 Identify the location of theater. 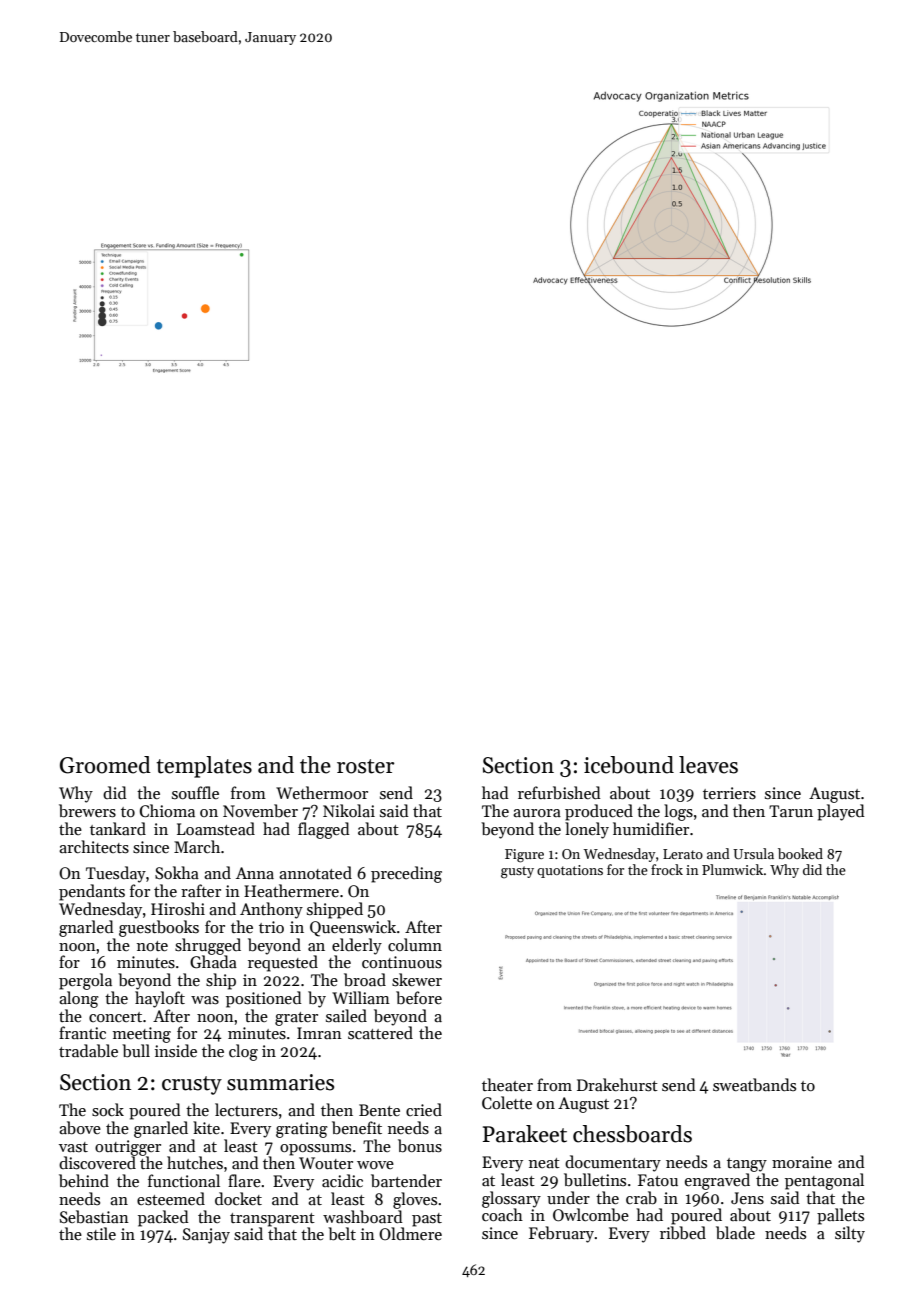
(507, 1084).
